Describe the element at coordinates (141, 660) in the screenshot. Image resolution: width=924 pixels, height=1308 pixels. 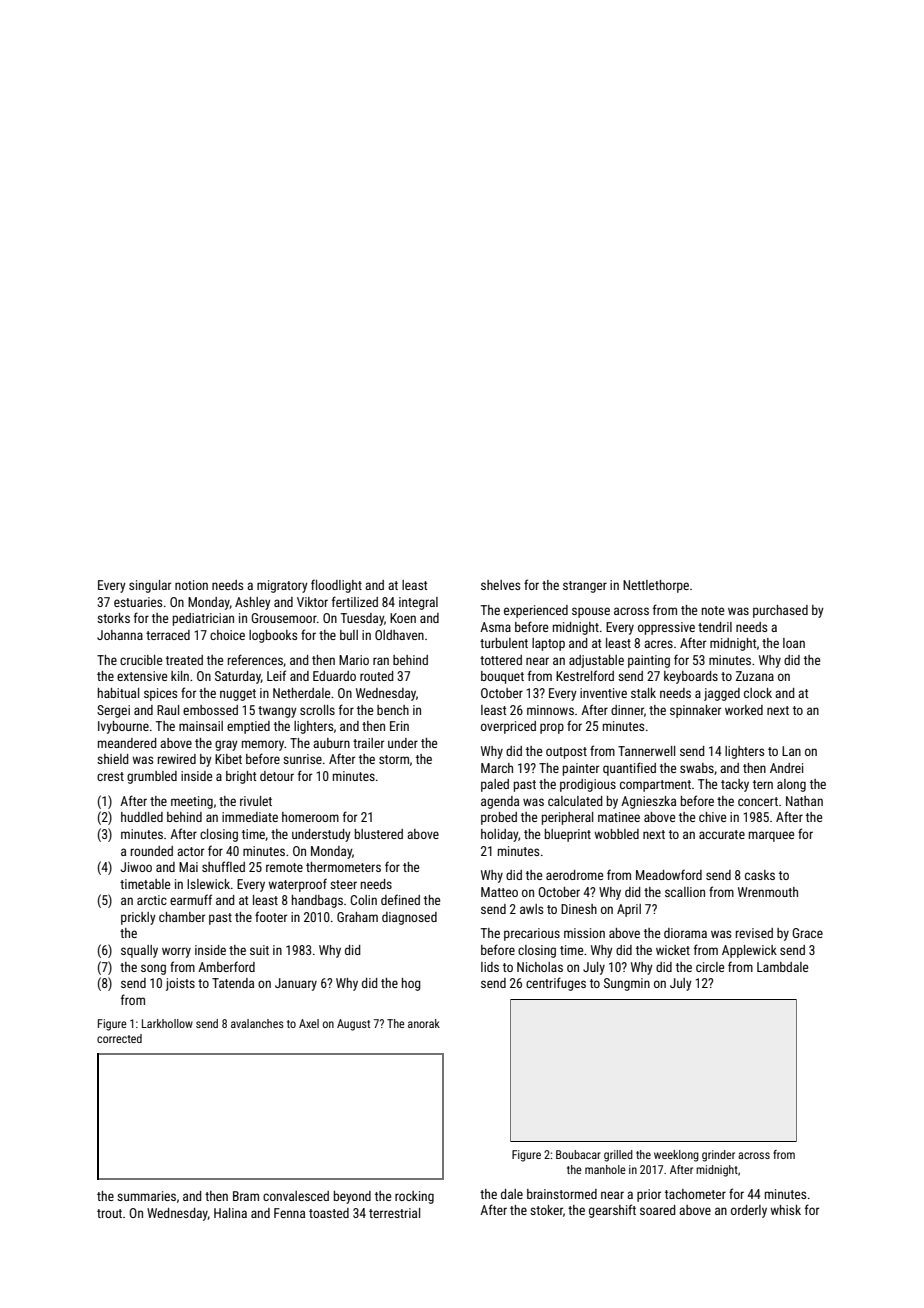
I see `crucible` at that location.
